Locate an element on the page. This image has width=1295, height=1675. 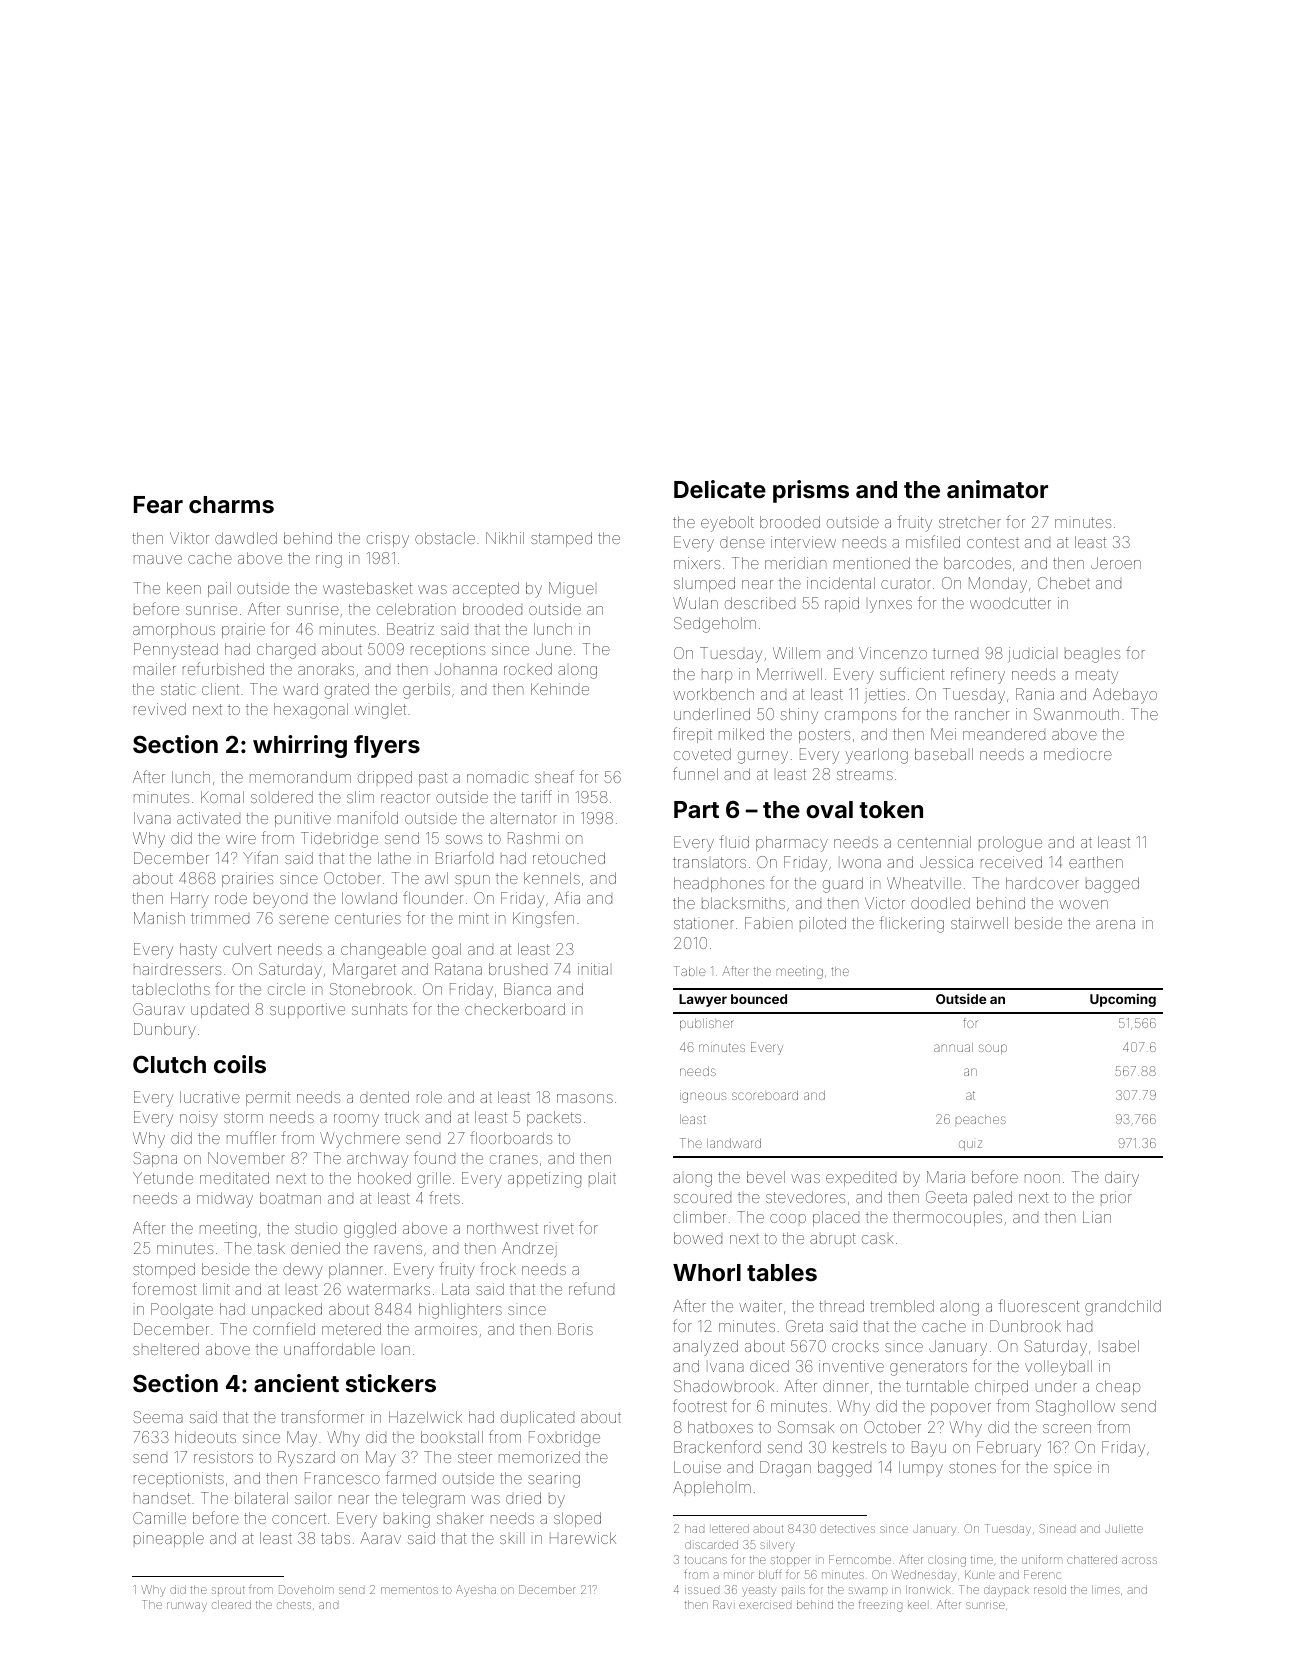
Afia is located at coordinates (567, 897).
